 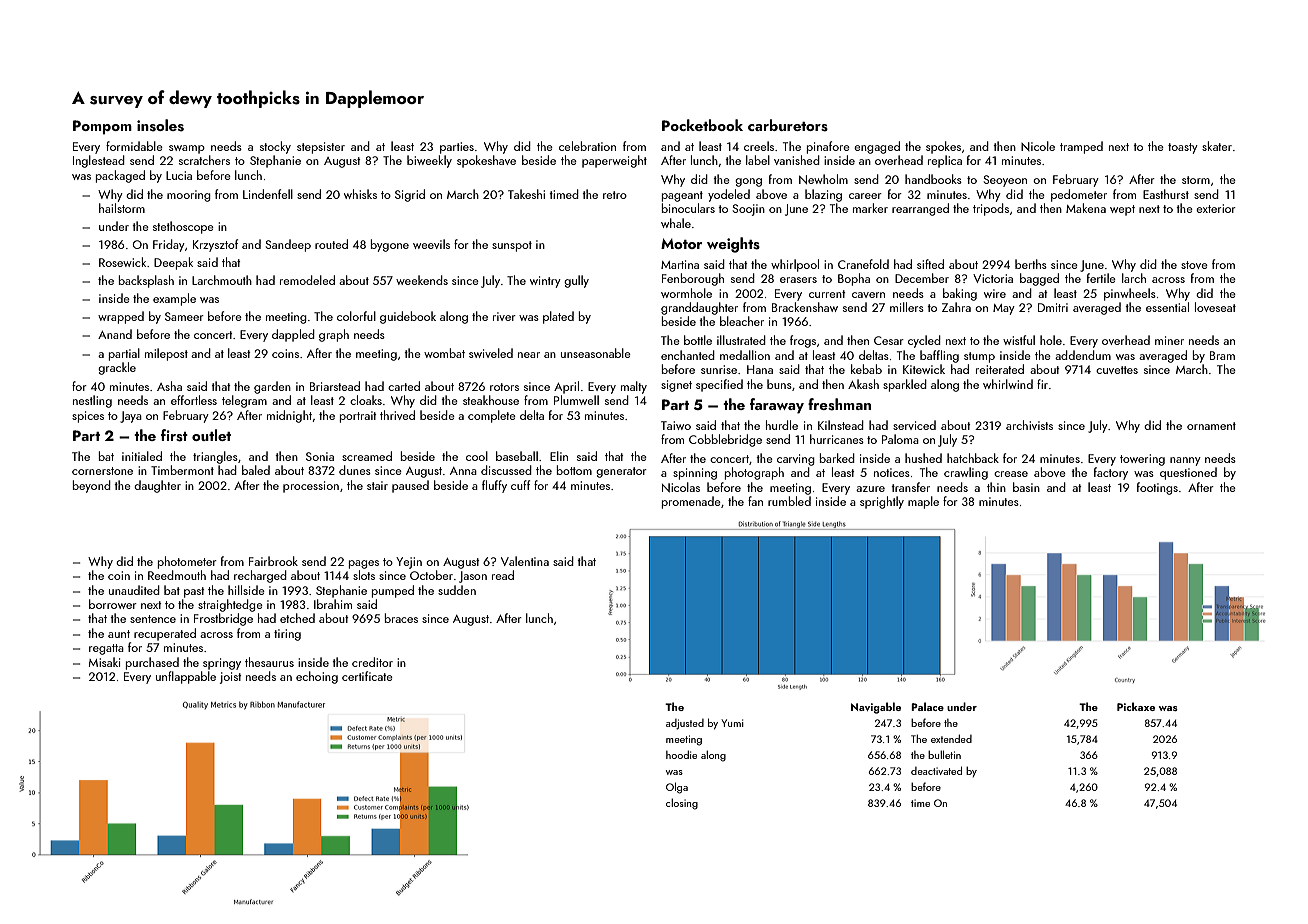 What do you see at coordinates (230, 678) in the image?
I see `joist` at bounding box center [230, 678].
